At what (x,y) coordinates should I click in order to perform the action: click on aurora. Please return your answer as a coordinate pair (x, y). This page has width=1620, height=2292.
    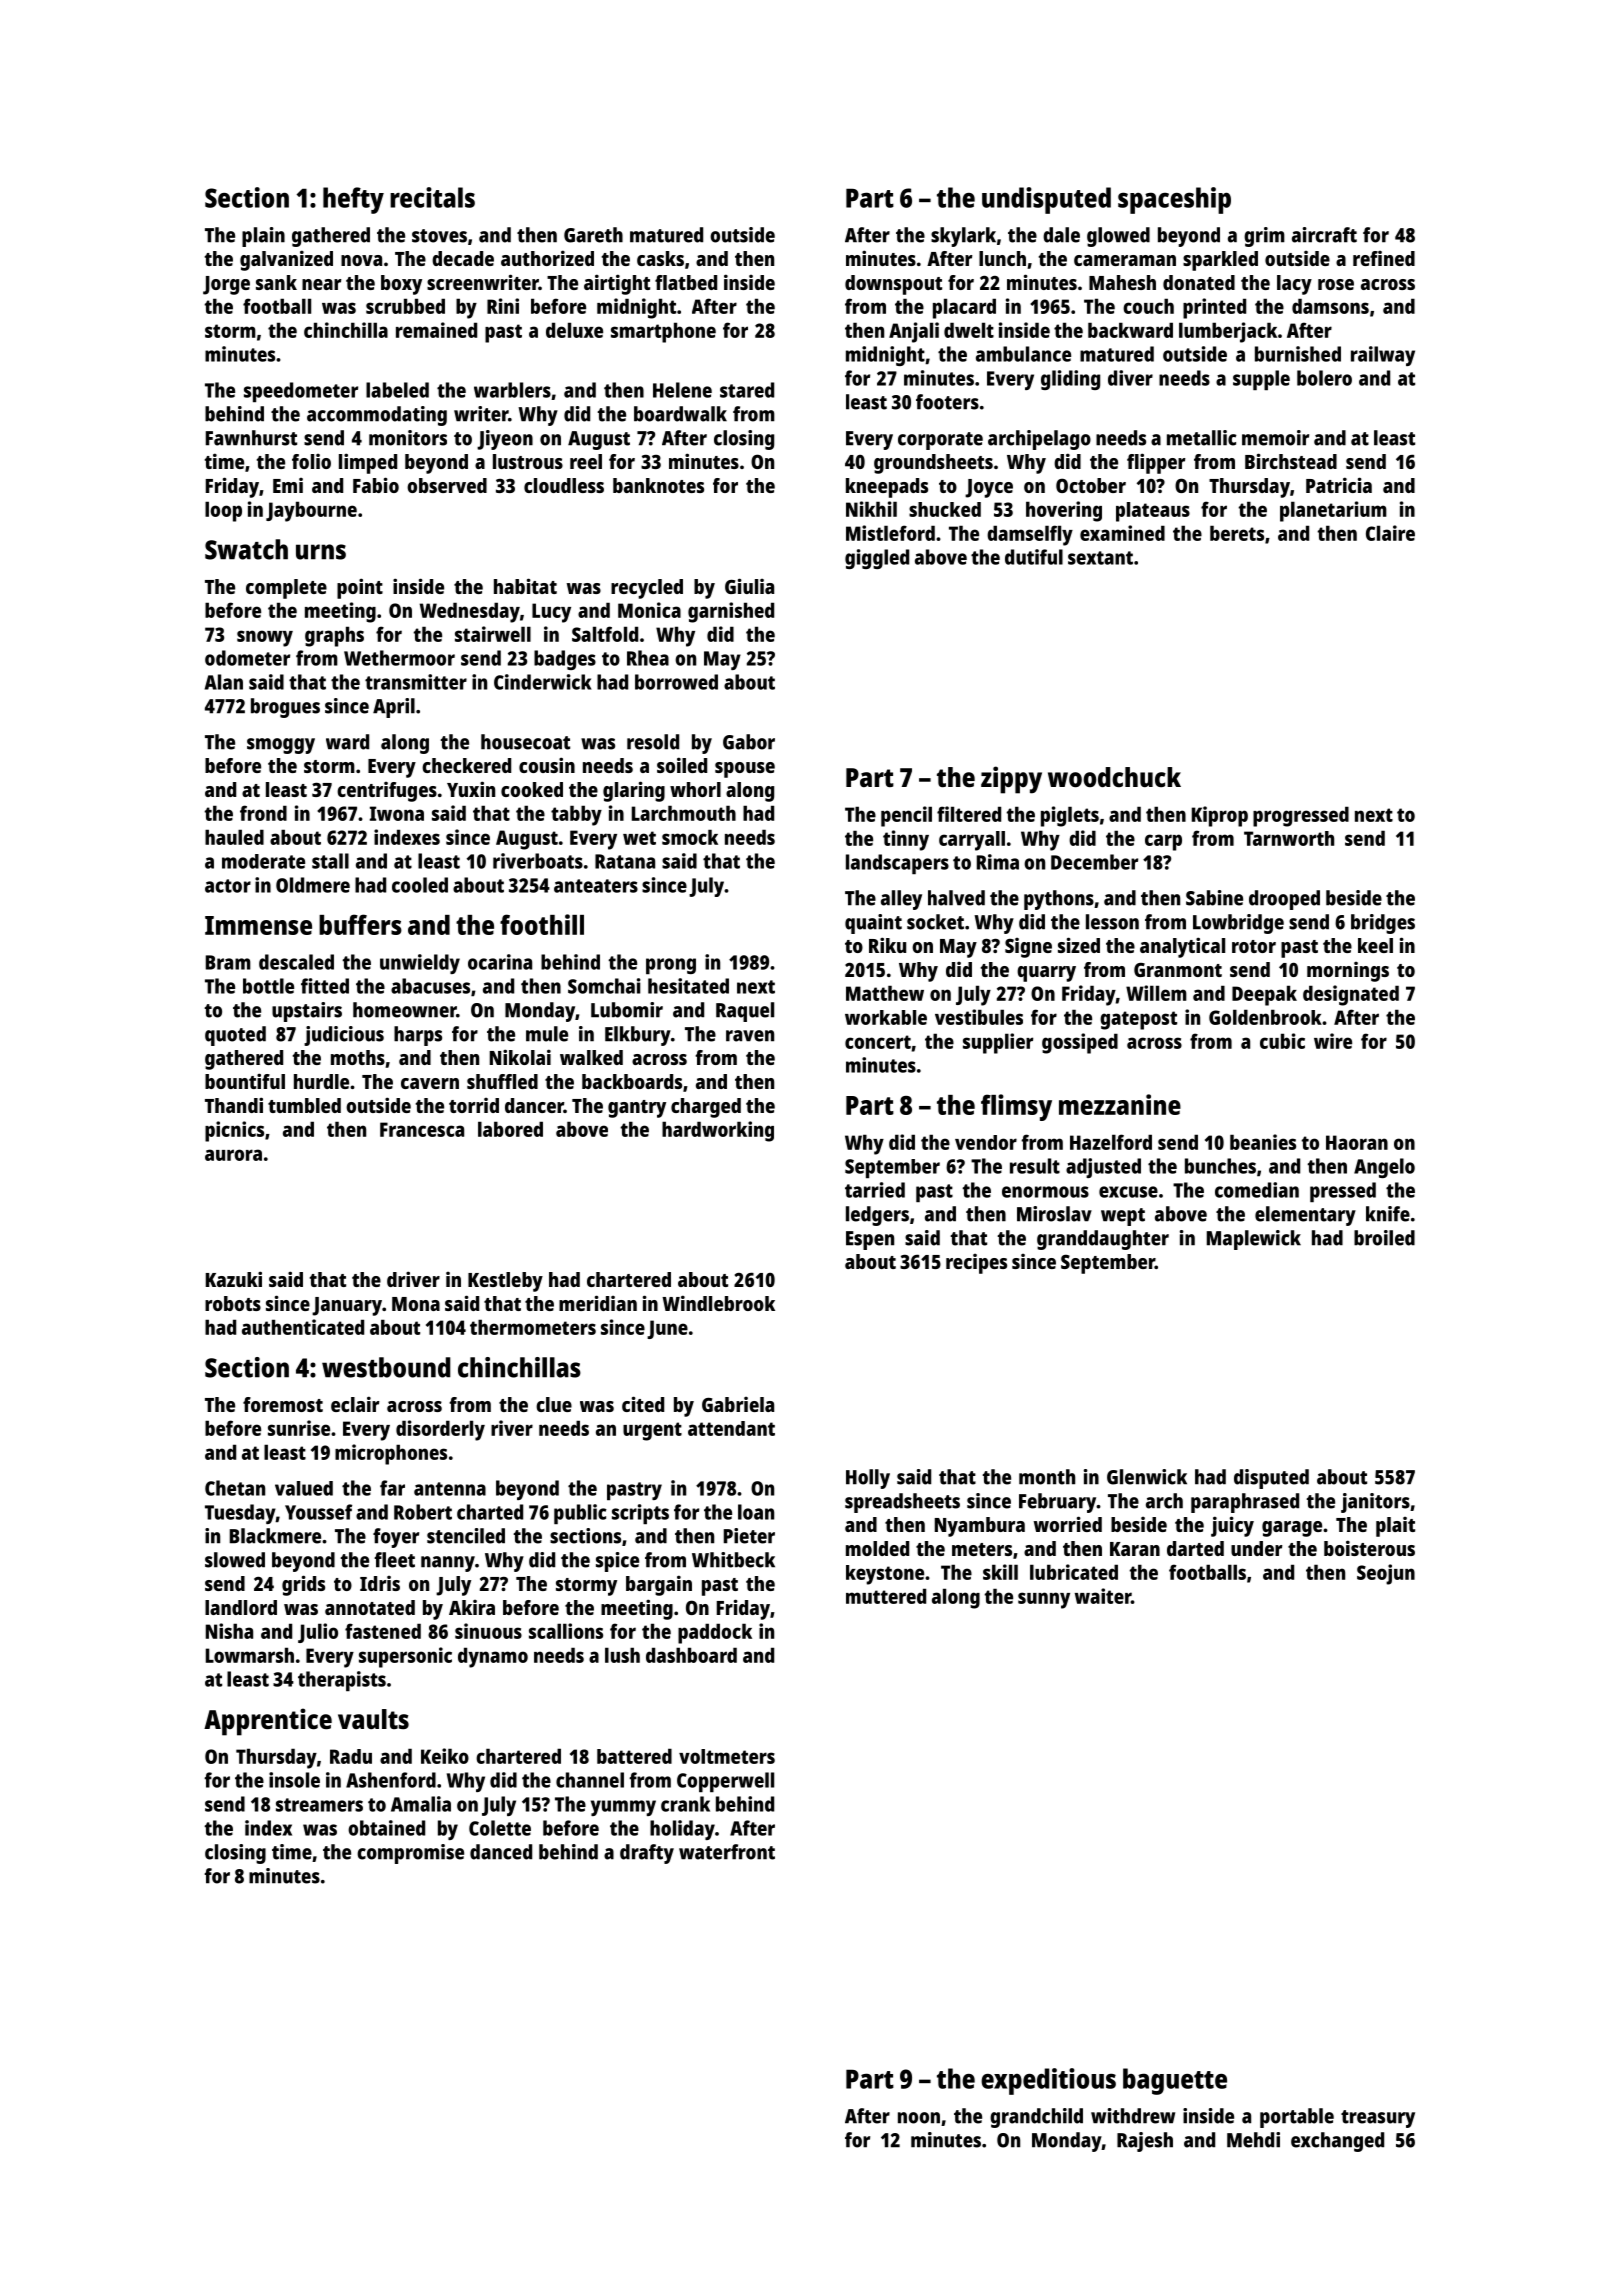
    Looking at the image, I should click on (233, 1155).
